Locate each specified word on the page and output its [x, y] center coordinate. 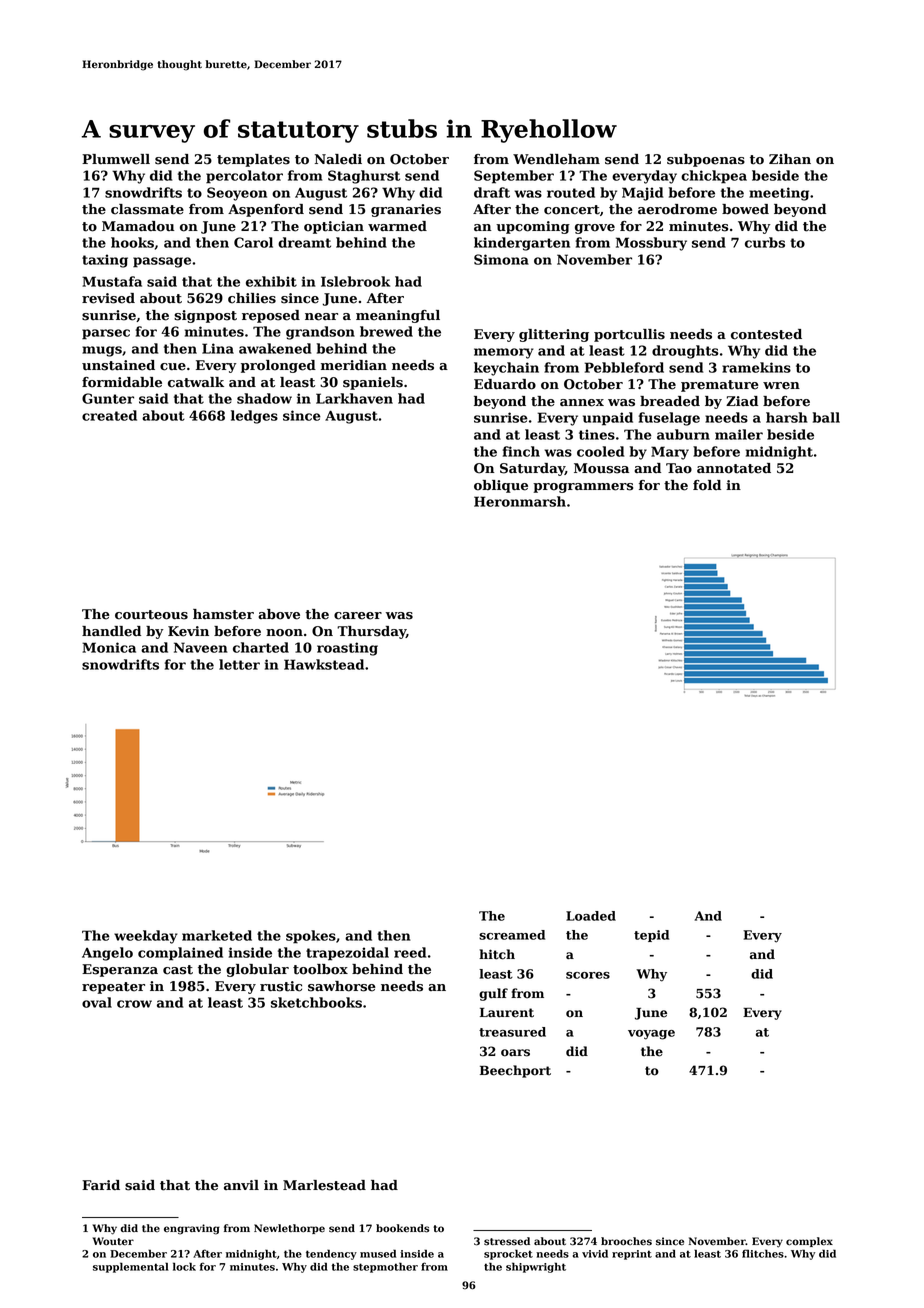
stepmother [385, 1267]
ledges [254, 417]
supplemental [131, 1267]
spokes [311, 937]
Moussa [601, 468]
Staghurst [364, 177]
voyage [651, 1035]
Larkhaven [354, 398]
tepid [651, 936]
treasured [512, 1032]
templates [253, 160]
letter [239, 664]
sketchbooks [316, 1002]
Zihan [790, 159]
